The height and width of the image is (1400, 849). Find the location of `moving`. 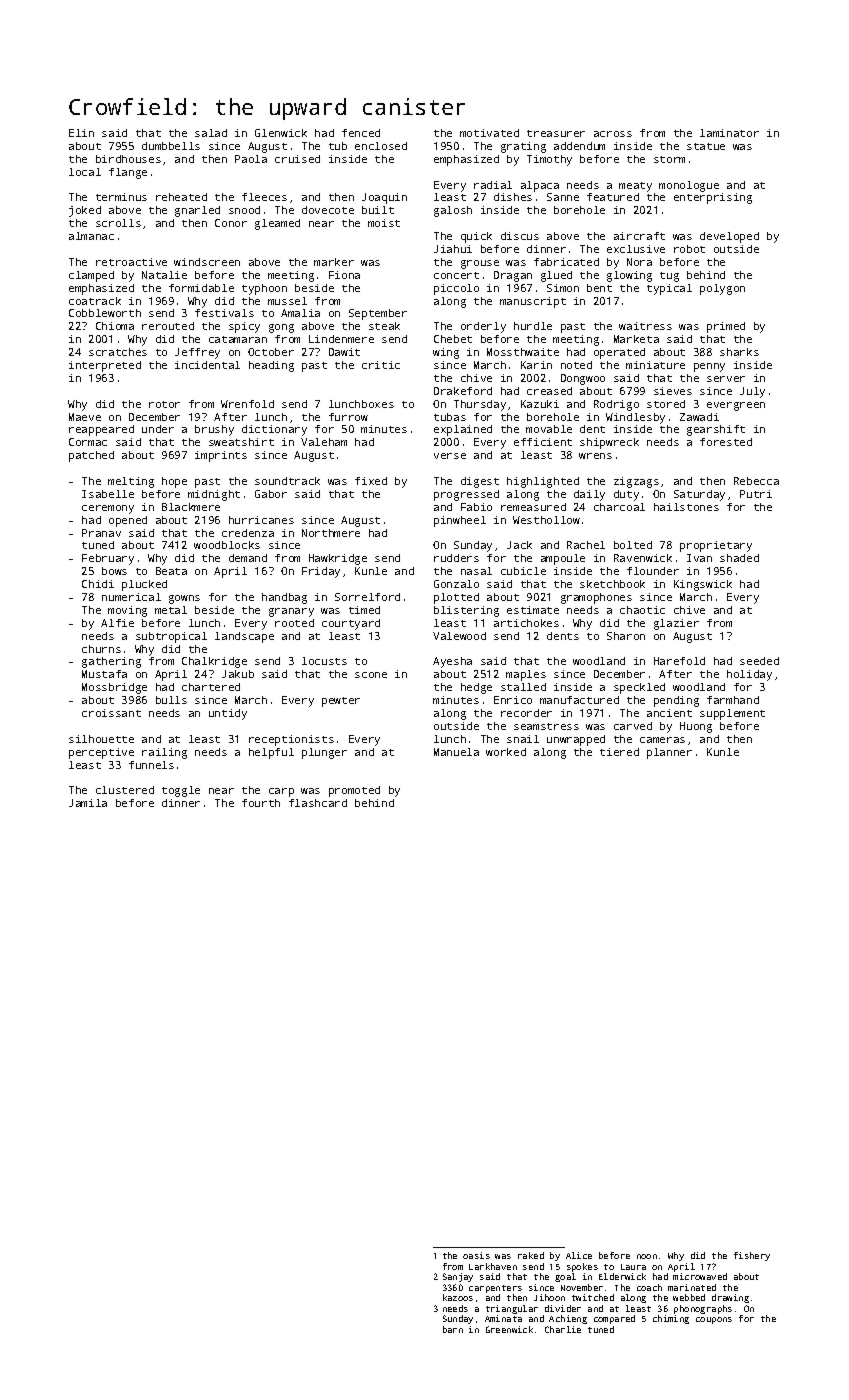

moving is located at coordinates (127, 611).
